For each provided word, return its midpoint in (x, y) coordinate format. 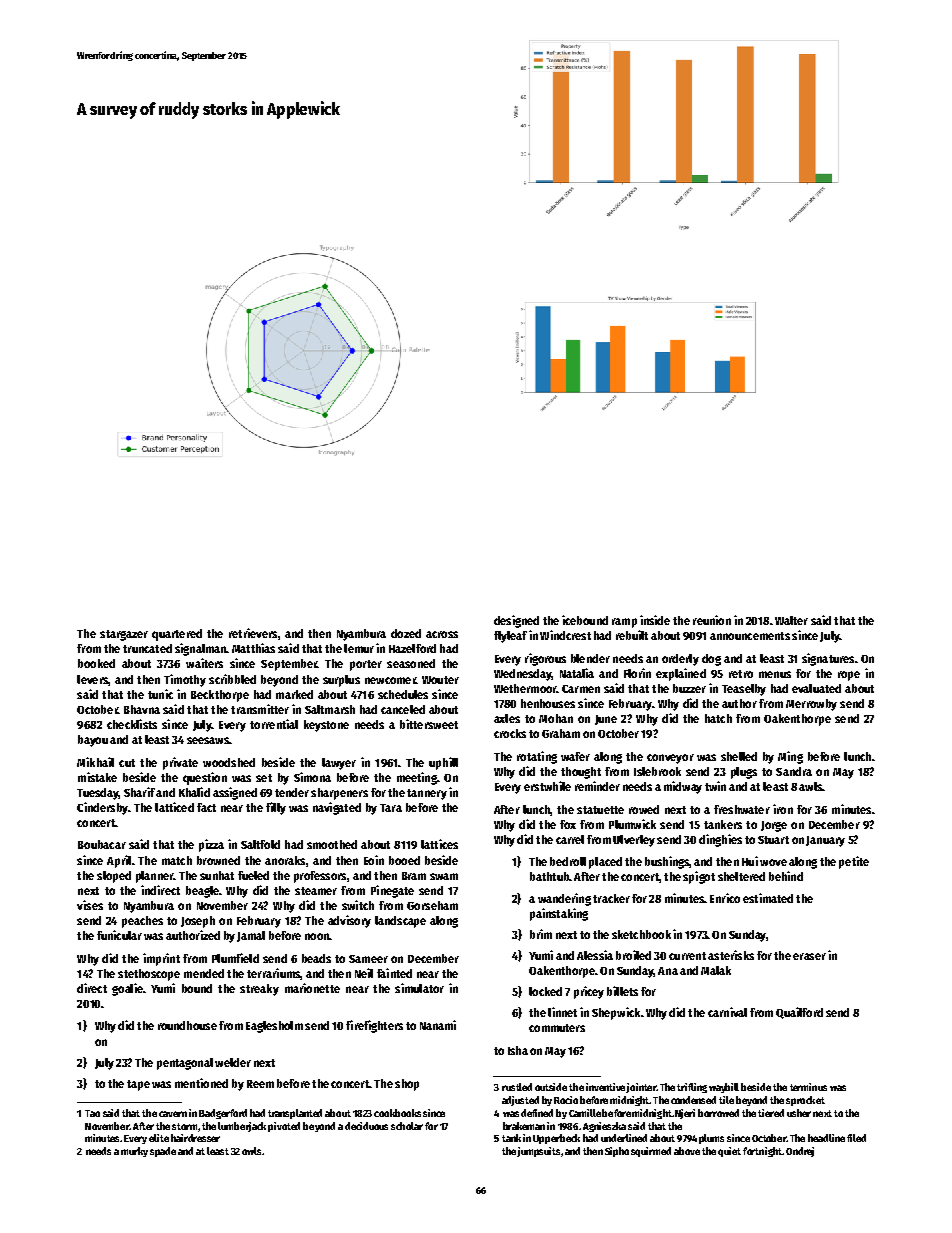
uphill (443, 763)
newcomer (390, 680)
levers (92, 679)
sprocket (805, 1101)
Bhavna (142, 709)
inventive (605, 1087)
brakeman (524, 1126)
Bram (414, 876)
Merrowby (811, 705)
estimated (768, 898)
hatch (718, 718)
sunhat (217, 875)
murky (134, 1152)
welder (233, 1062)
